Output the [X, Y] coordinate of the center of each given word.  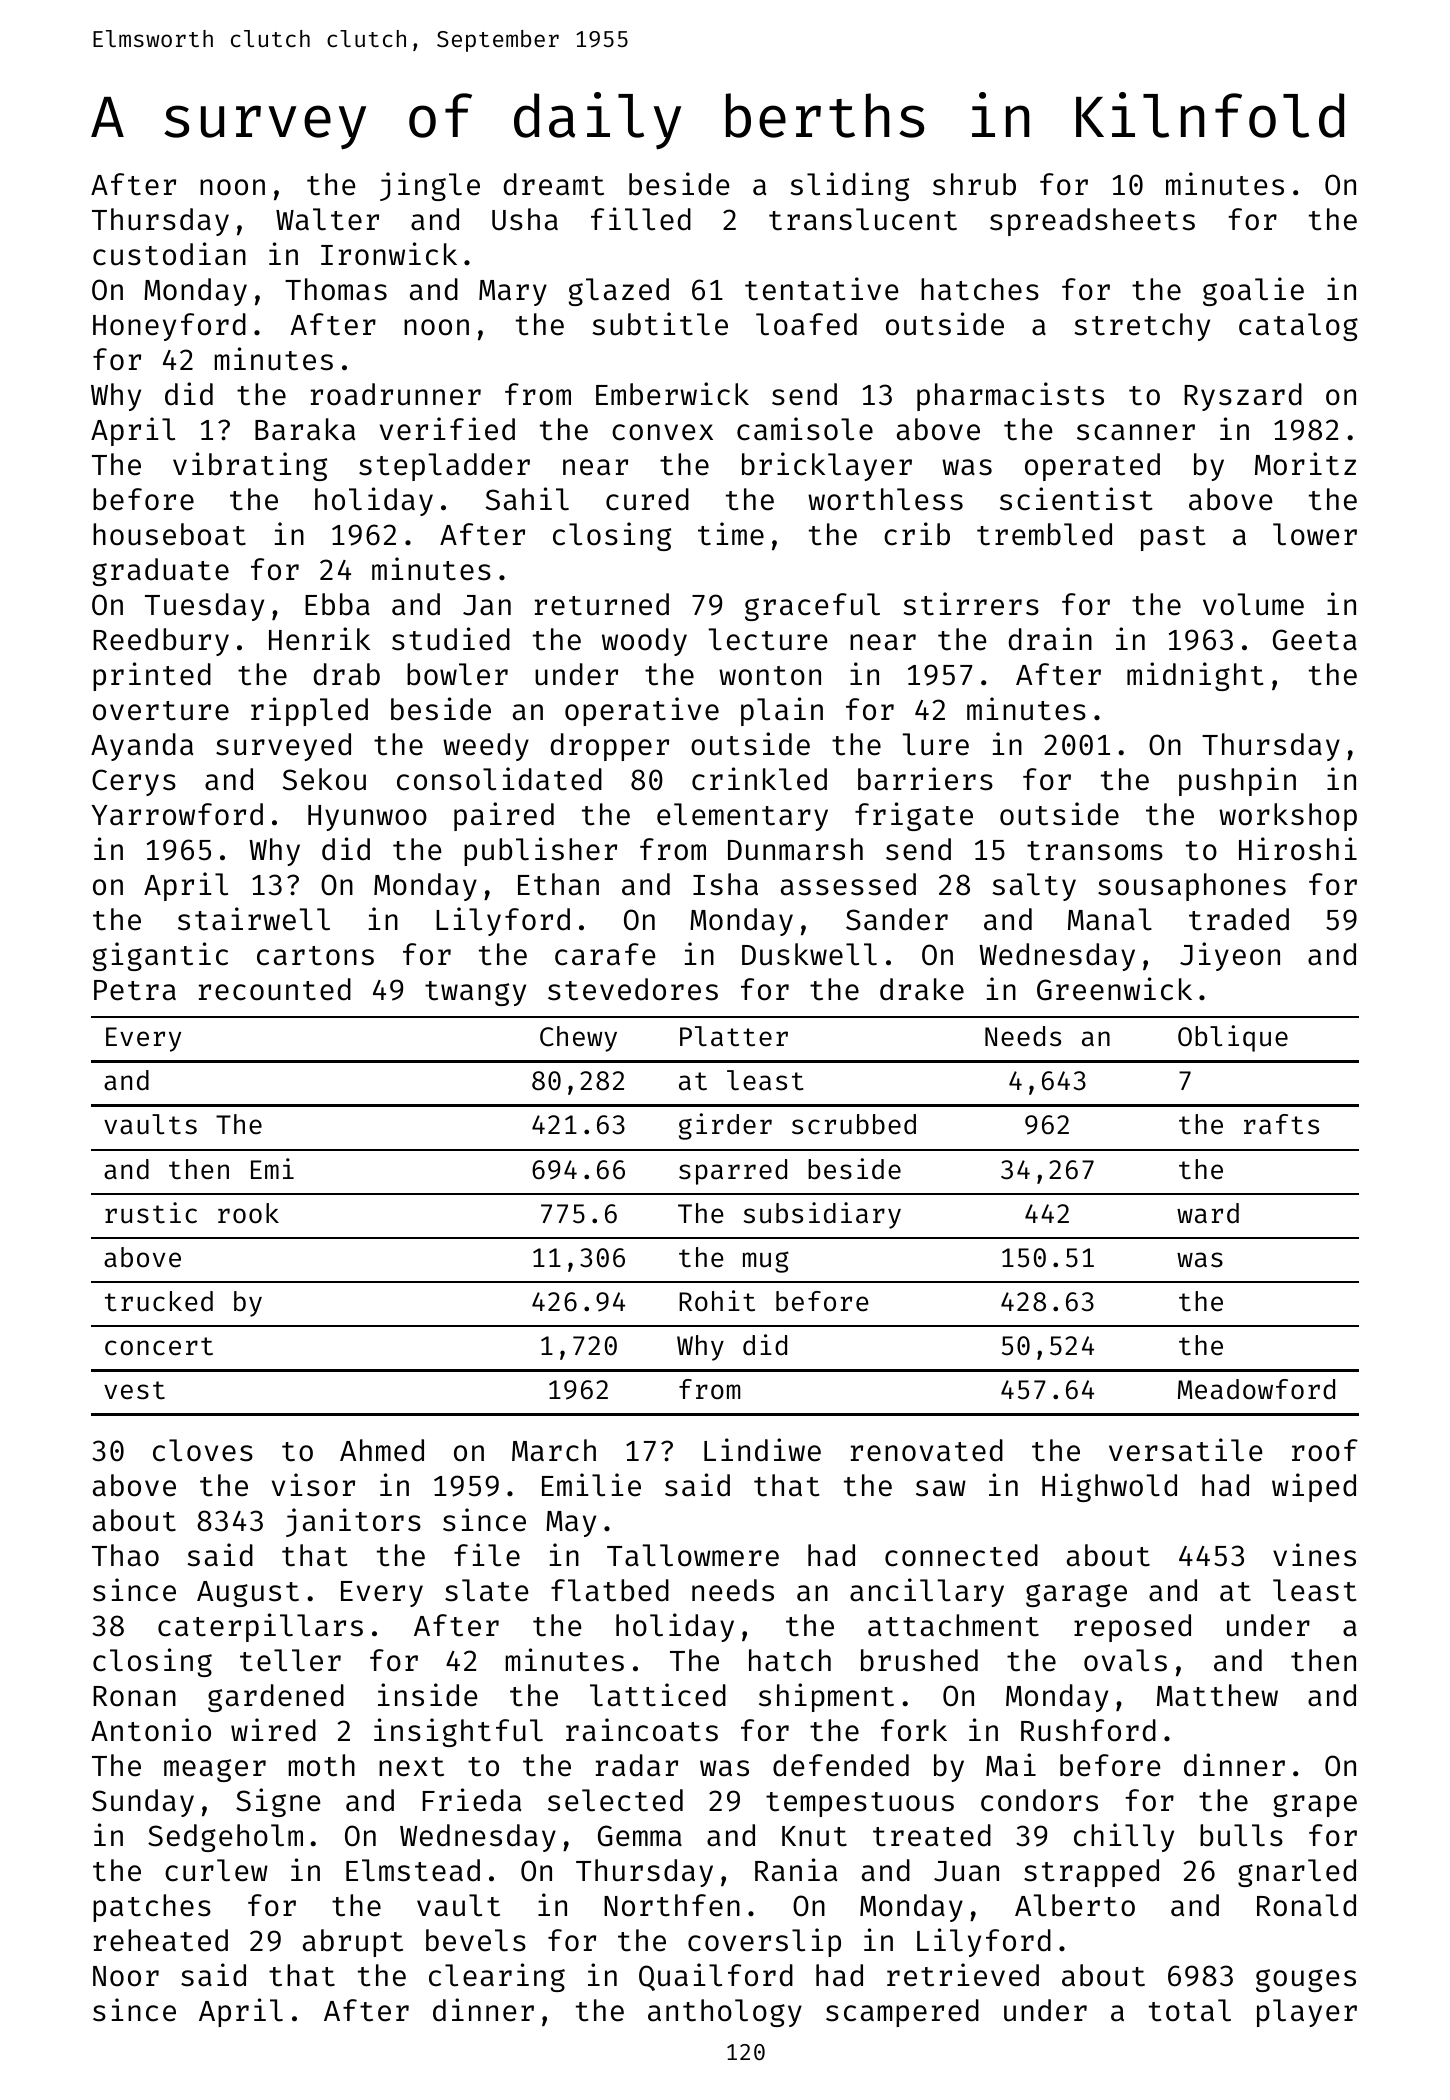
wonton [770, 676]
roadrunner [396, 394]
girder [725, 1126]
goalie [1253, 291]
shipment [826, 1697]
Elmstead [413, 1870]
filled [641, 219]
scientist [1076, 499]
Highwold [1109, 1487]
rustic [151, 1213]
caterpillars [260, 1627]
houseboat [169, 534]
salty [1034, 887]
